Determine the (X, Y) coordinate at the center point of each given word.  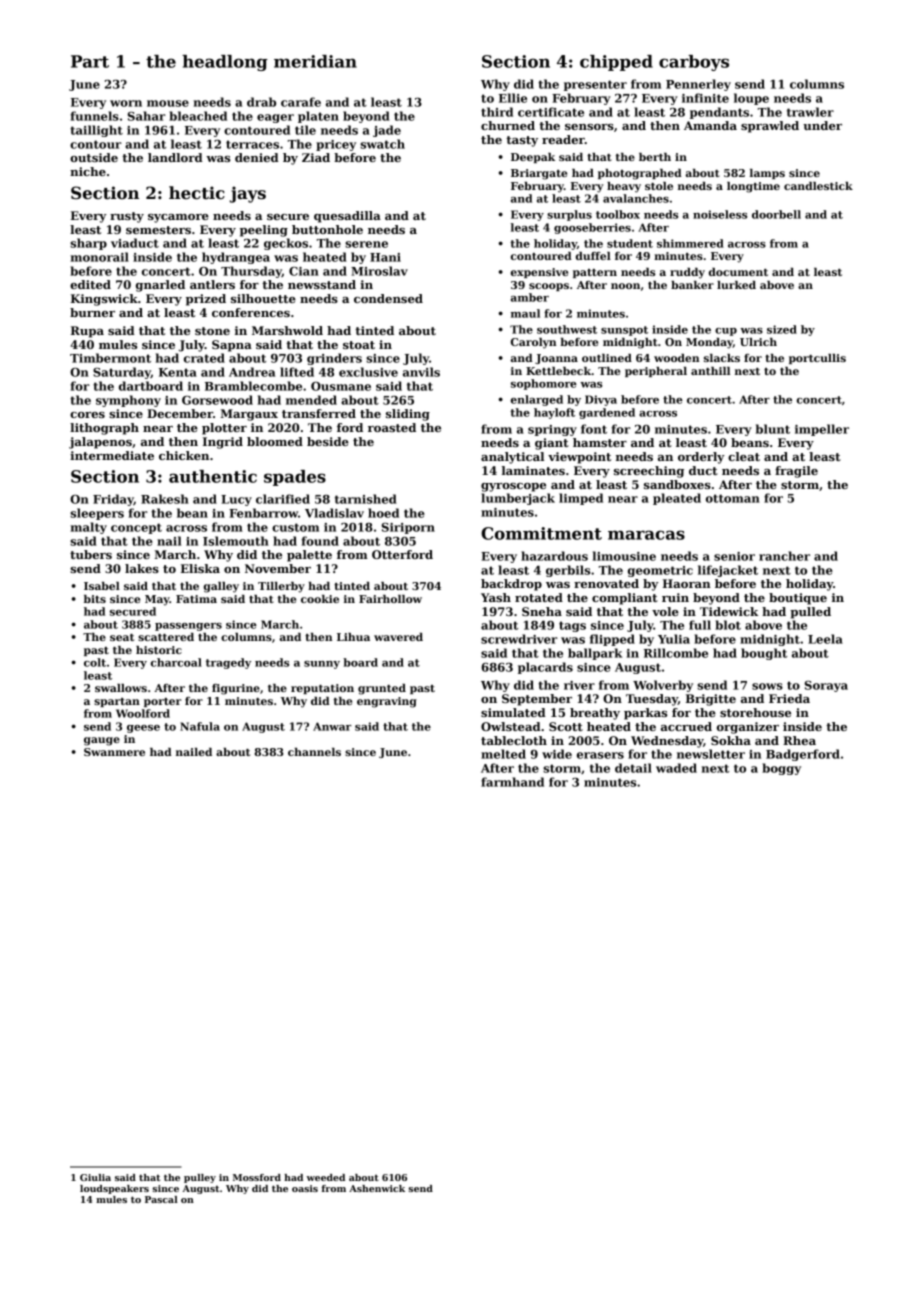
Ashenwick (377, 1188)
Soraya (826, 686)
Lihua (353, 637)
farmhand (512, 782)
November (278, 568)
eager (275, 118)
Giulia (95, 1177)
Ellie (513, 98)
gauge (102, 741)
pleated (677, 499)
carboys (694, 63)
